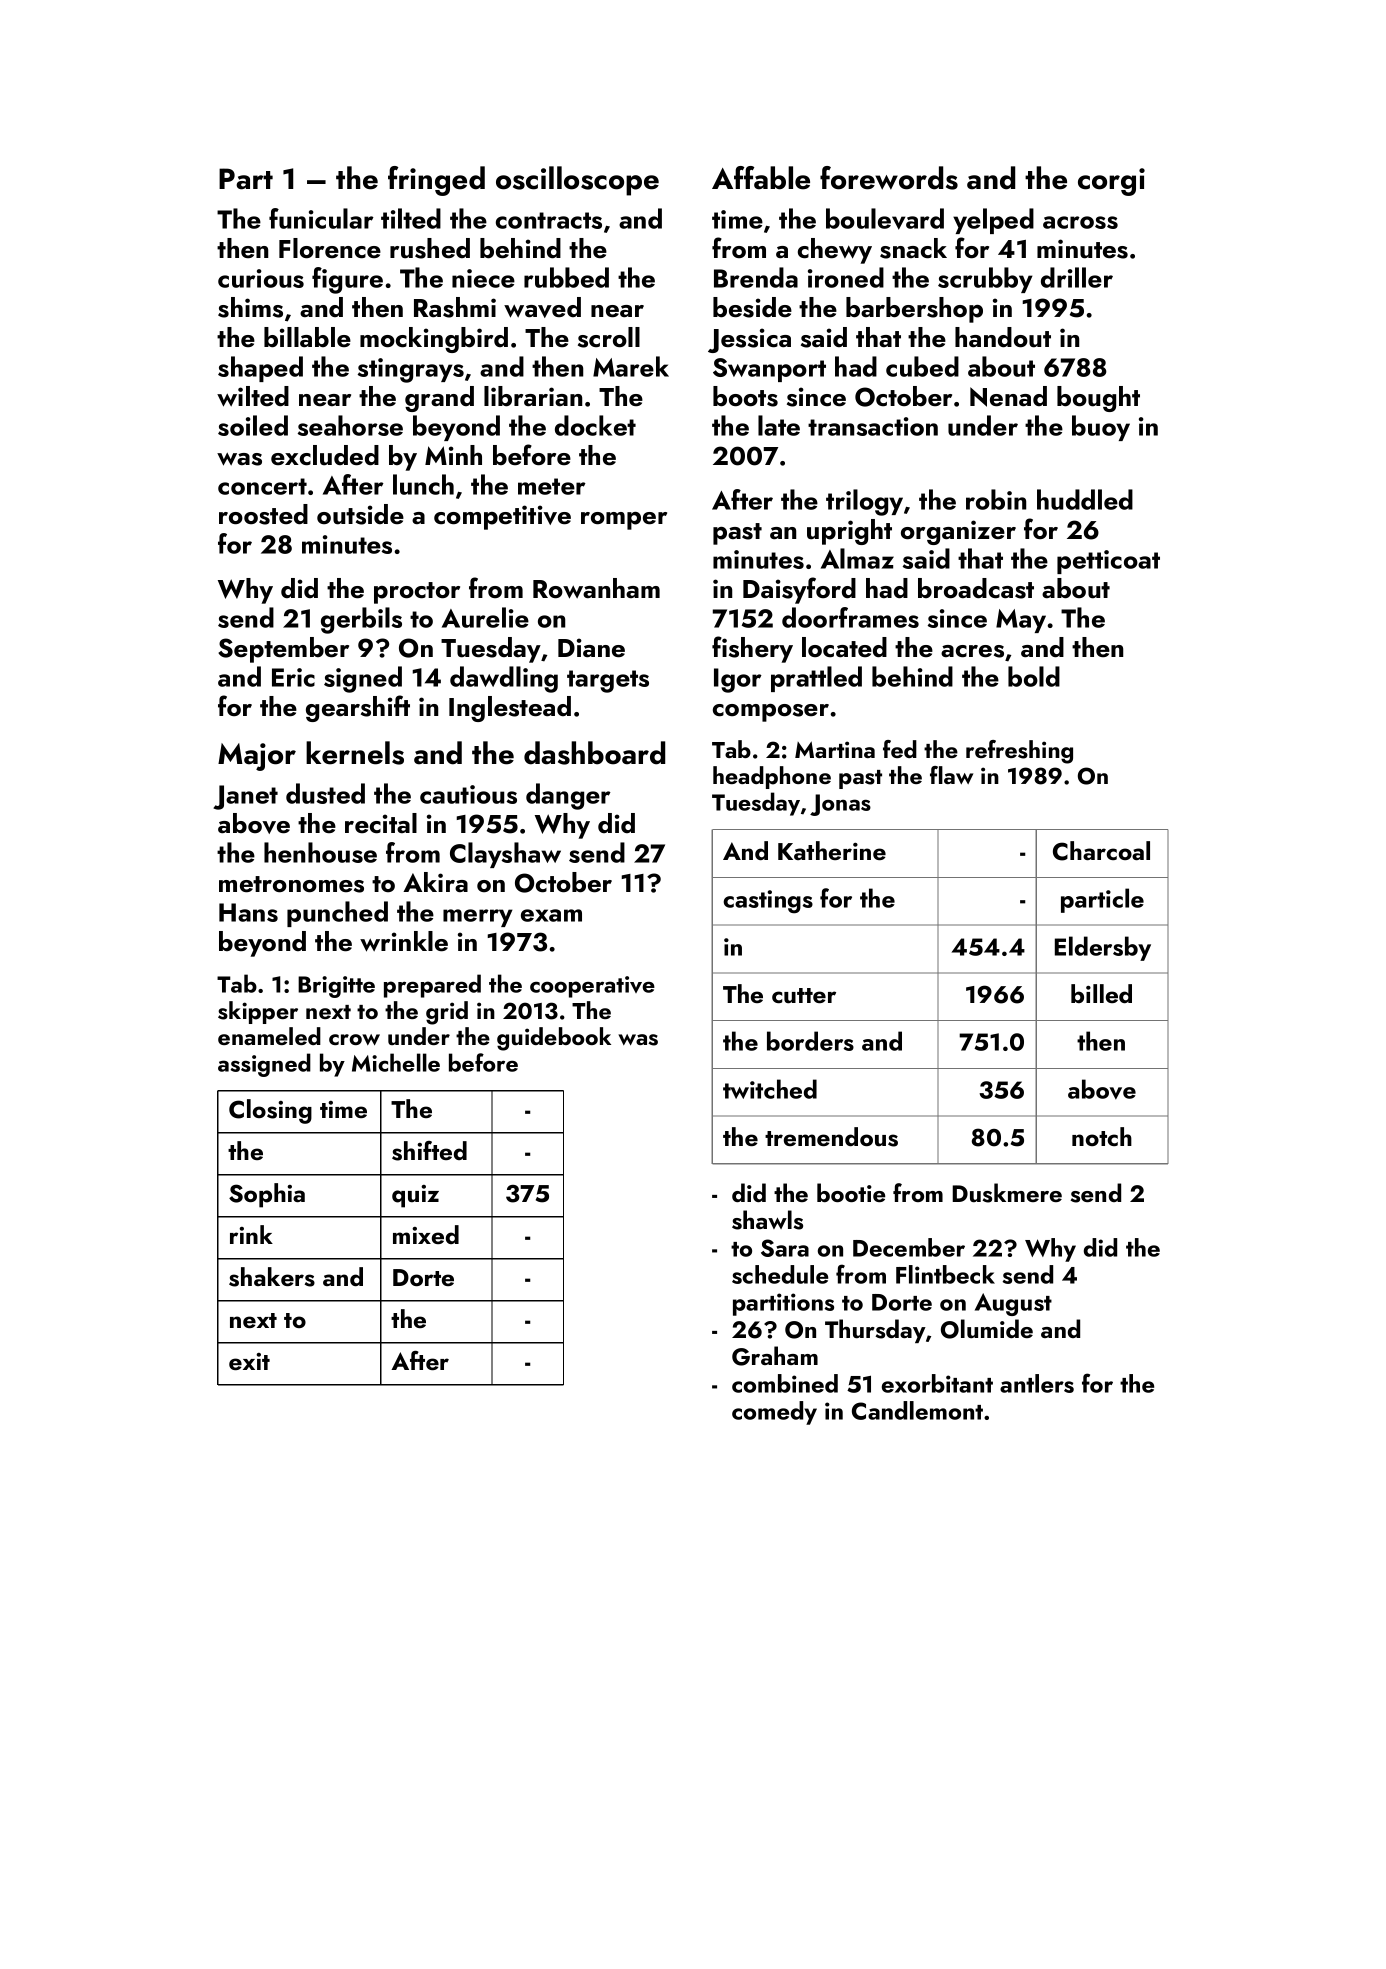 This image has height=1969, width=1386. I want to click on bold, so click(1034, 676).
